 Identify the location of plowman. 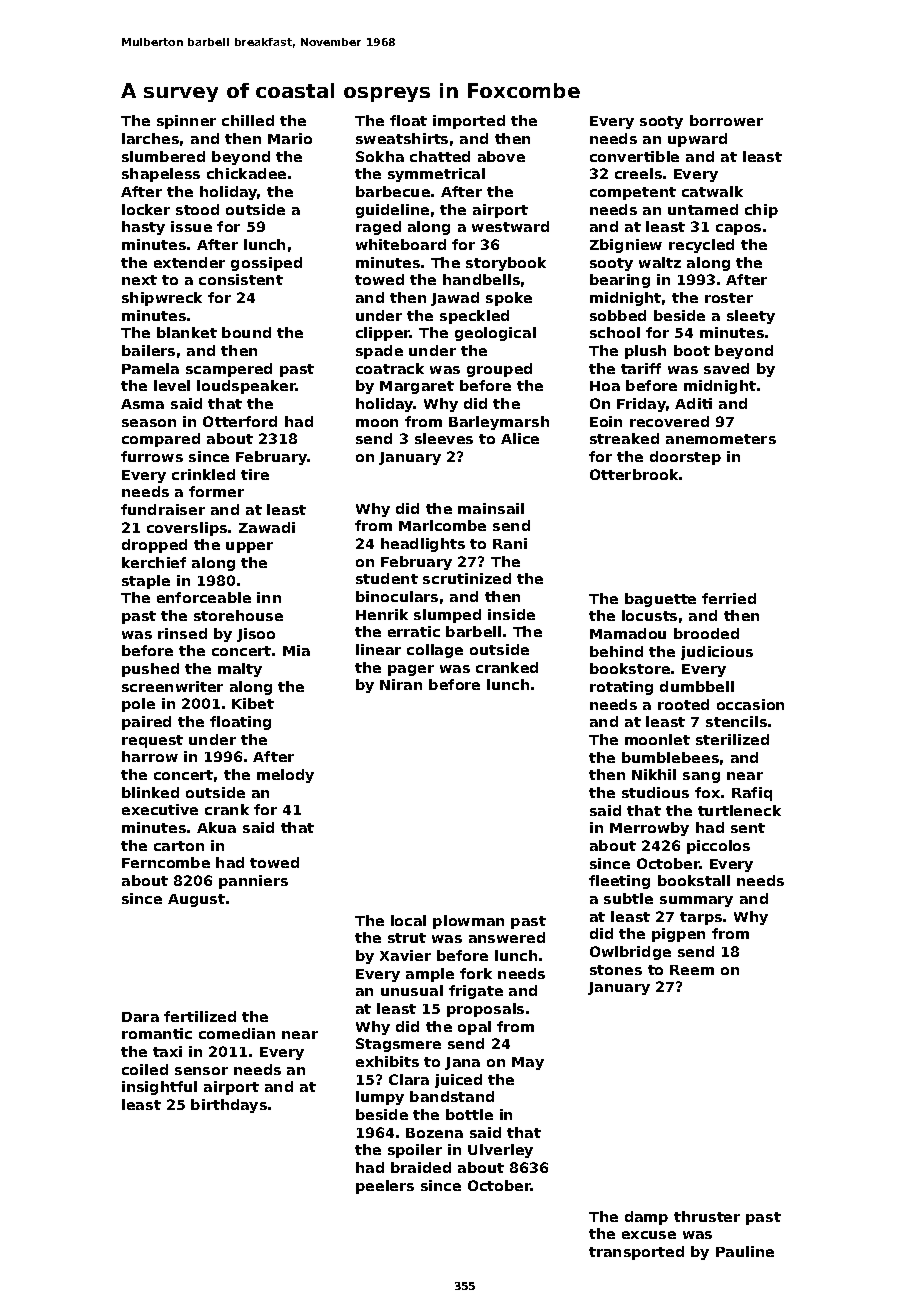
(468, 922).
